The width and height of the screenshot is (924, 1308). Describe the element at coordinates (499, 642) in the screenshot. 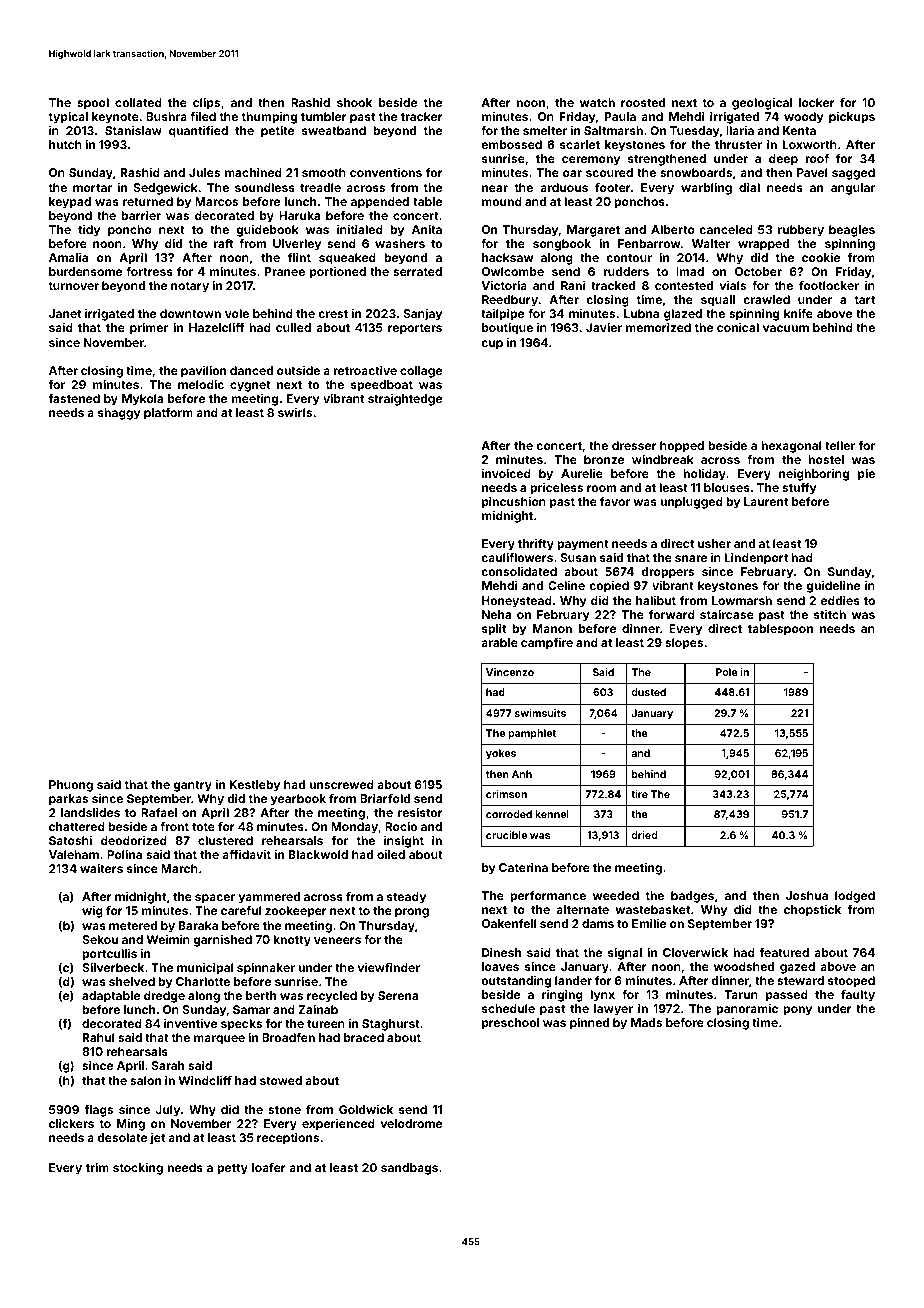

I see `arable` at that location.
